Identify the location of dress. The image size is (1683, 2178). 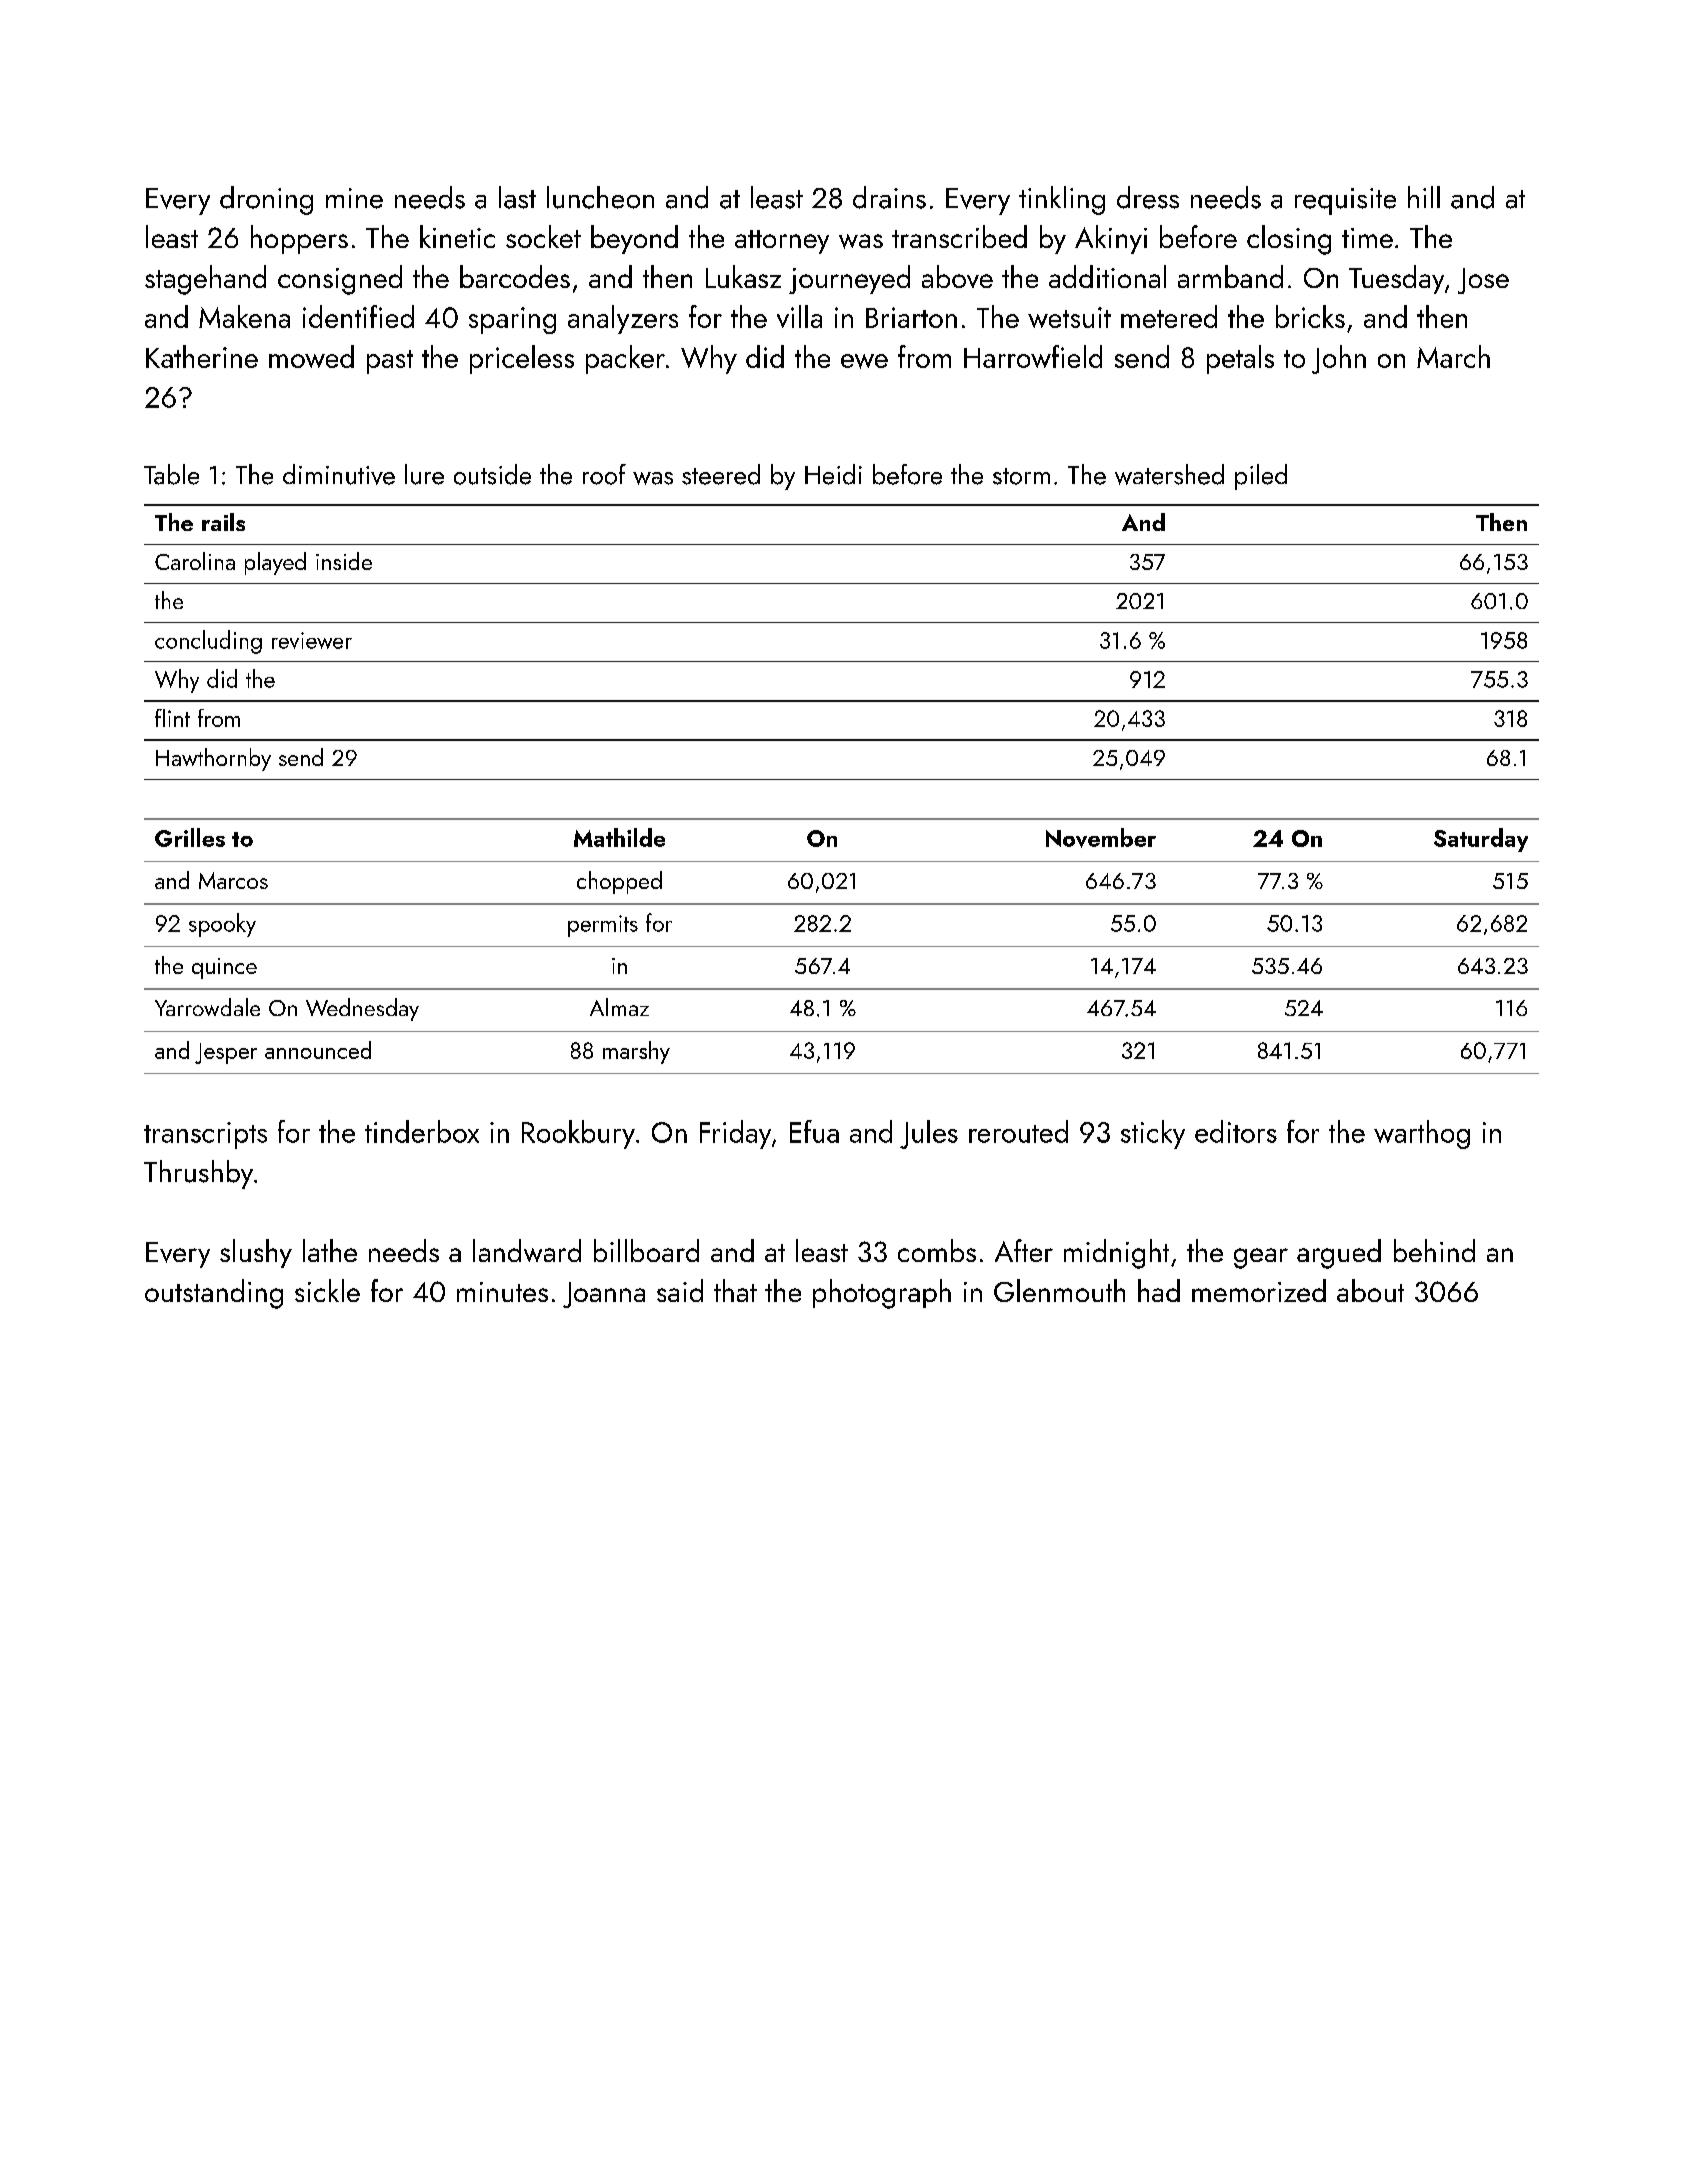
(1148, 197).
